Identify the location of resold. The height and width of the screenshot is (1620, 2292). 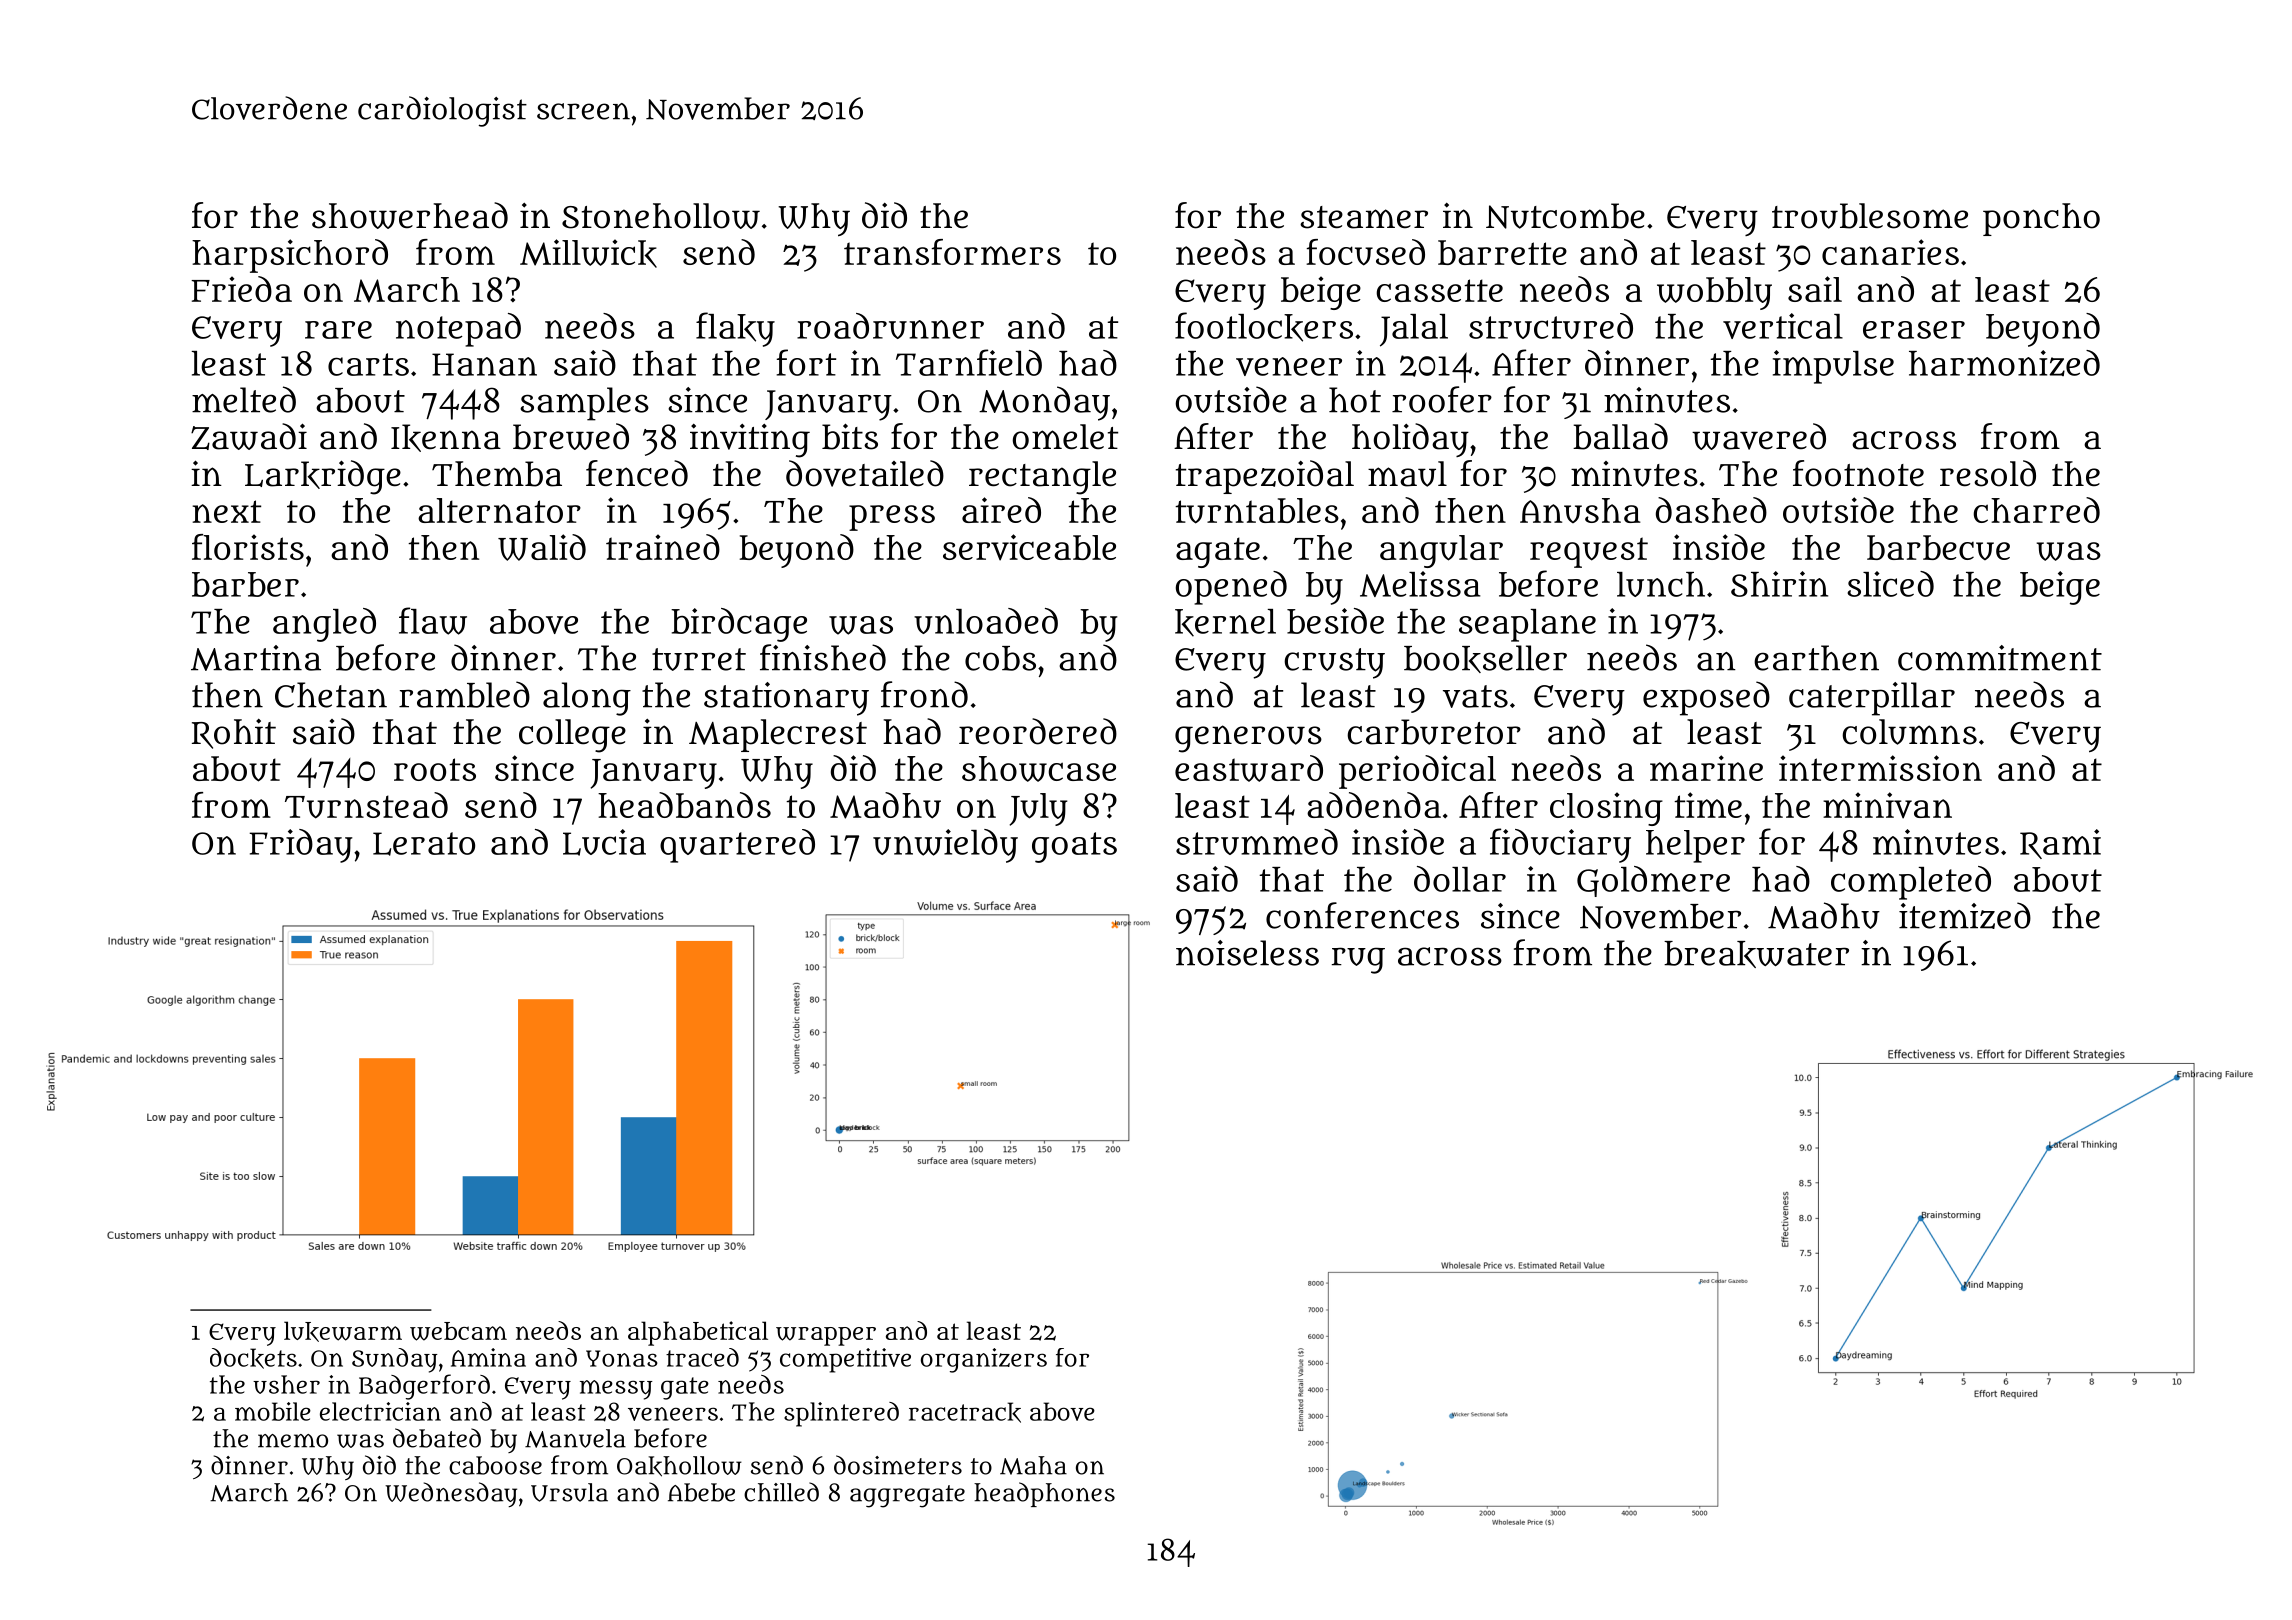
(1988, 473).
